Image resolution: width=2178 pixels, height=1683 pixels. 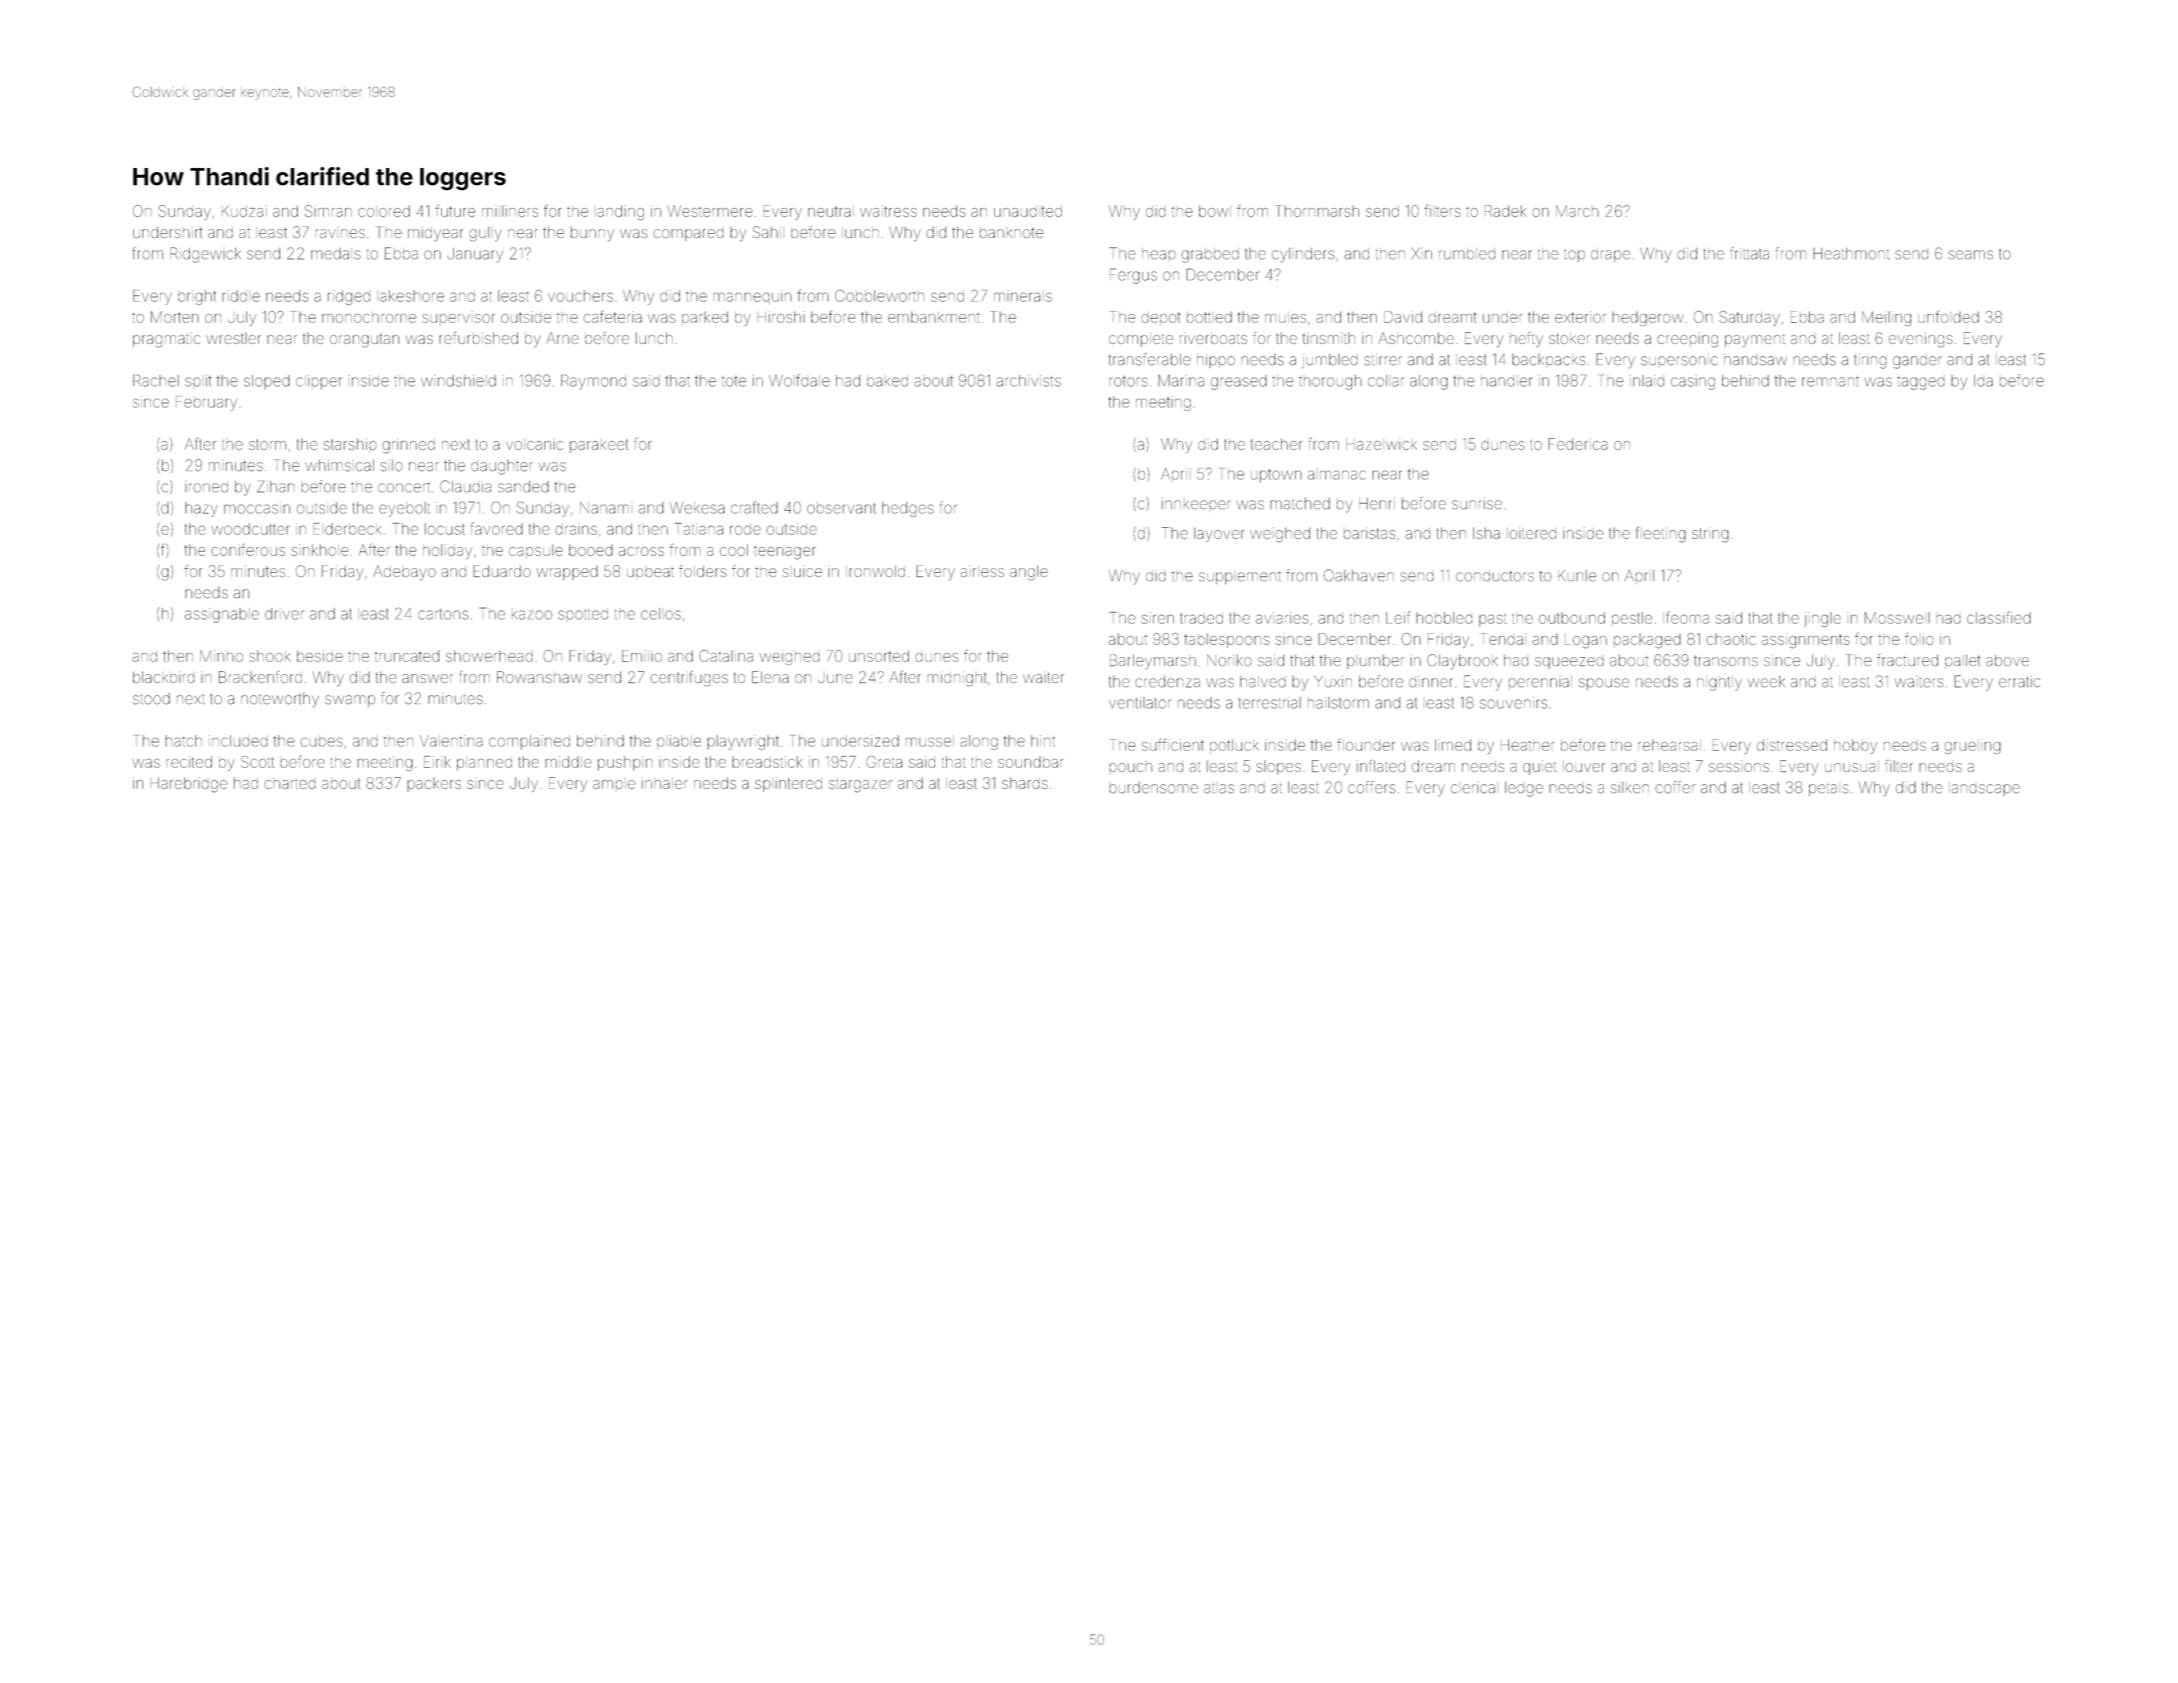 What do you see at coordinates (1209, 317) in the screenshot?
I see `bottled` at bounding box center [1209, 317].
